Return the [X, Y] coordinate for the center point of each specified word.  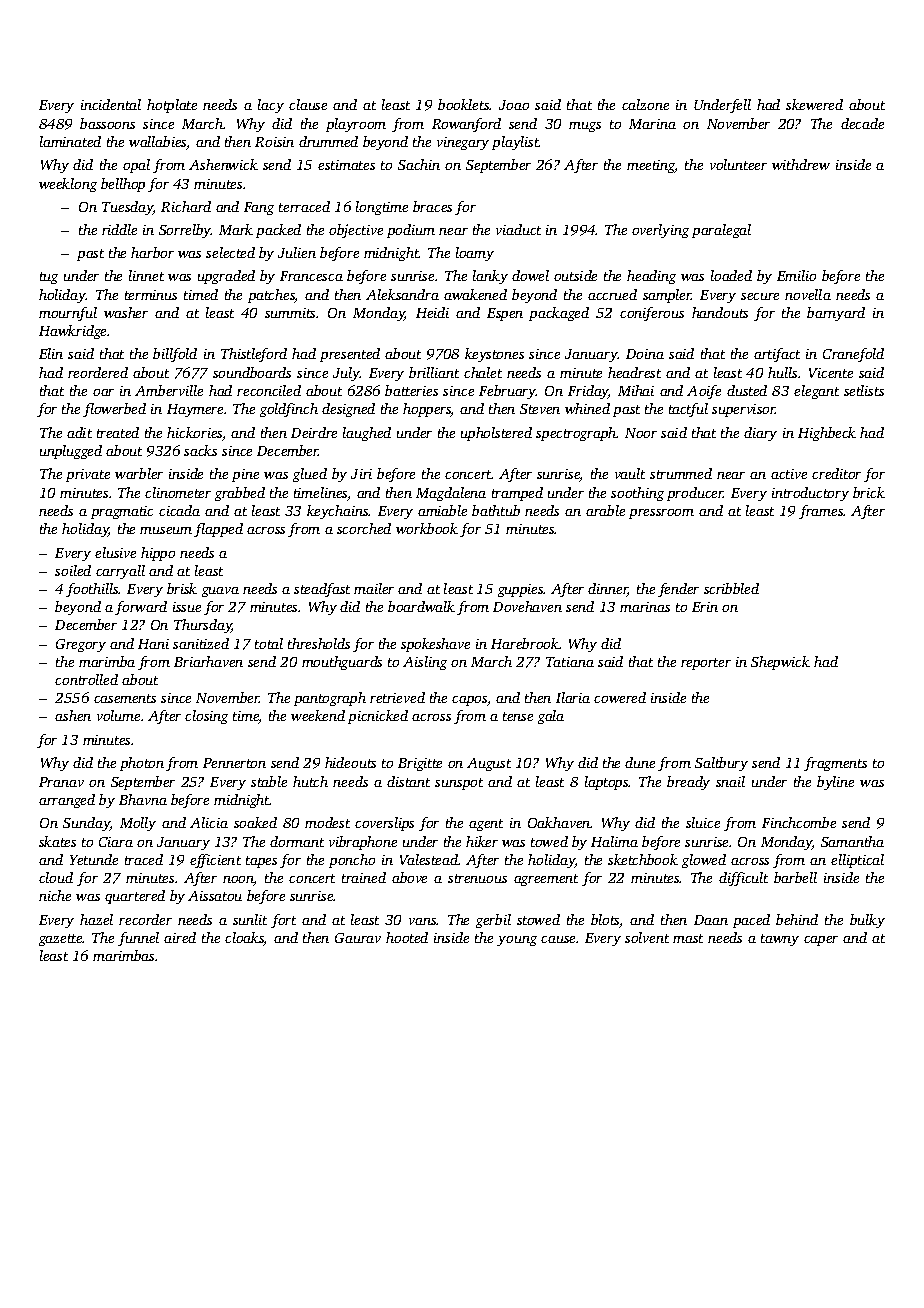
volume [118, 715]
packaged [559, 314]
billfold [175, 355]
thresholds [319, 643]
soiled [73, 570]
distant [408, 781]
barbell [795, 877]
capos [469, 701]
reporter [706, 664]
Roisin [274, 142]
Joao [514, 105]
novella [808, 294]
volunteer [738, 164]
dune [640, 762]
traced [144, 859]
